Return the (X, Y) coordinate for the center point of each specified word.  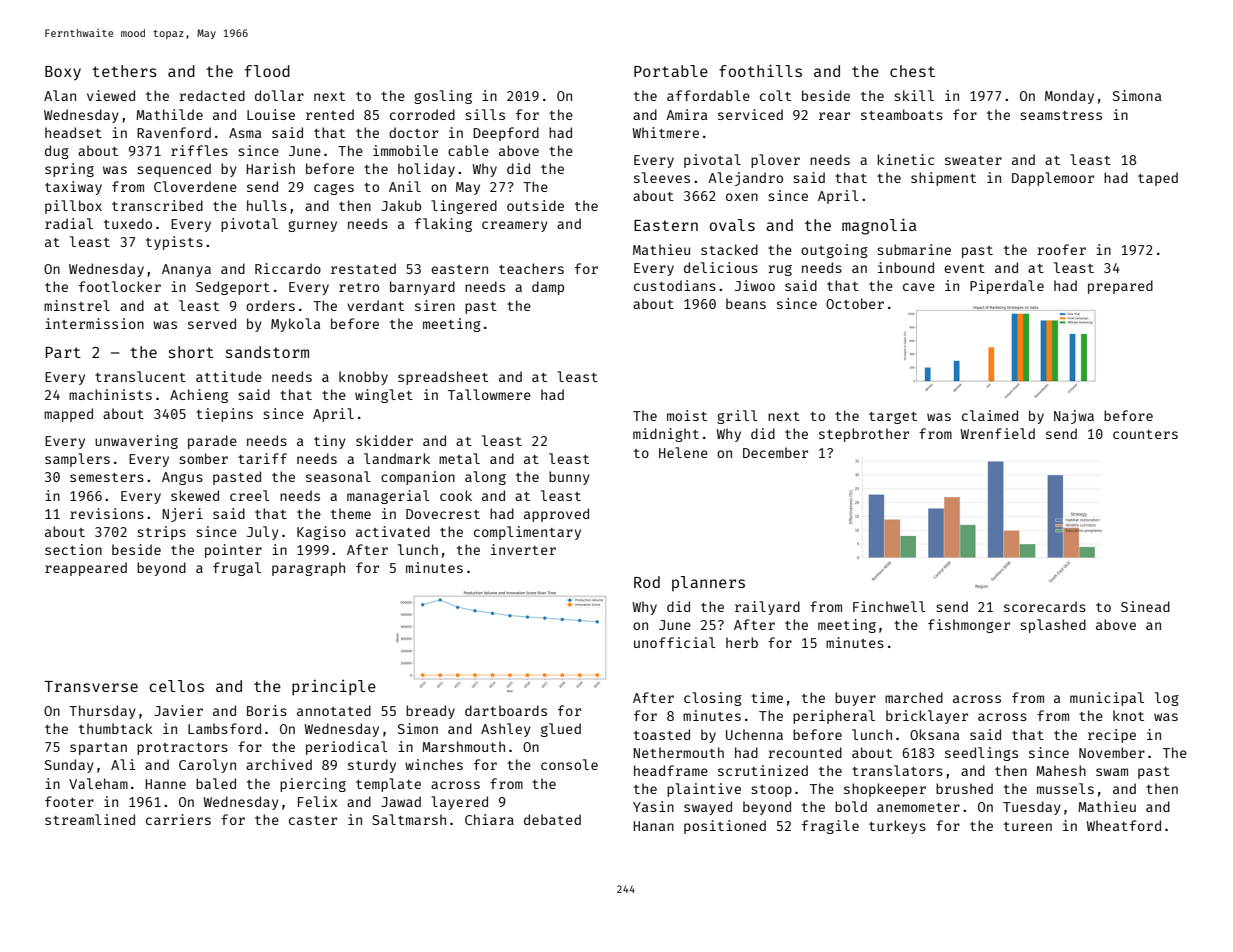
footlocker (120, 286)
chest (912, 71)
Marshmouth (463, 746)
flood (267, 71)
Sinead (1145, 606)
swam (1112, 772)
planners (708, 583)
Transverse (91, 686)
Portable (671, 71)
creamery (515, 226)
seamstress (1061, 115)
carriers (178, 819)
